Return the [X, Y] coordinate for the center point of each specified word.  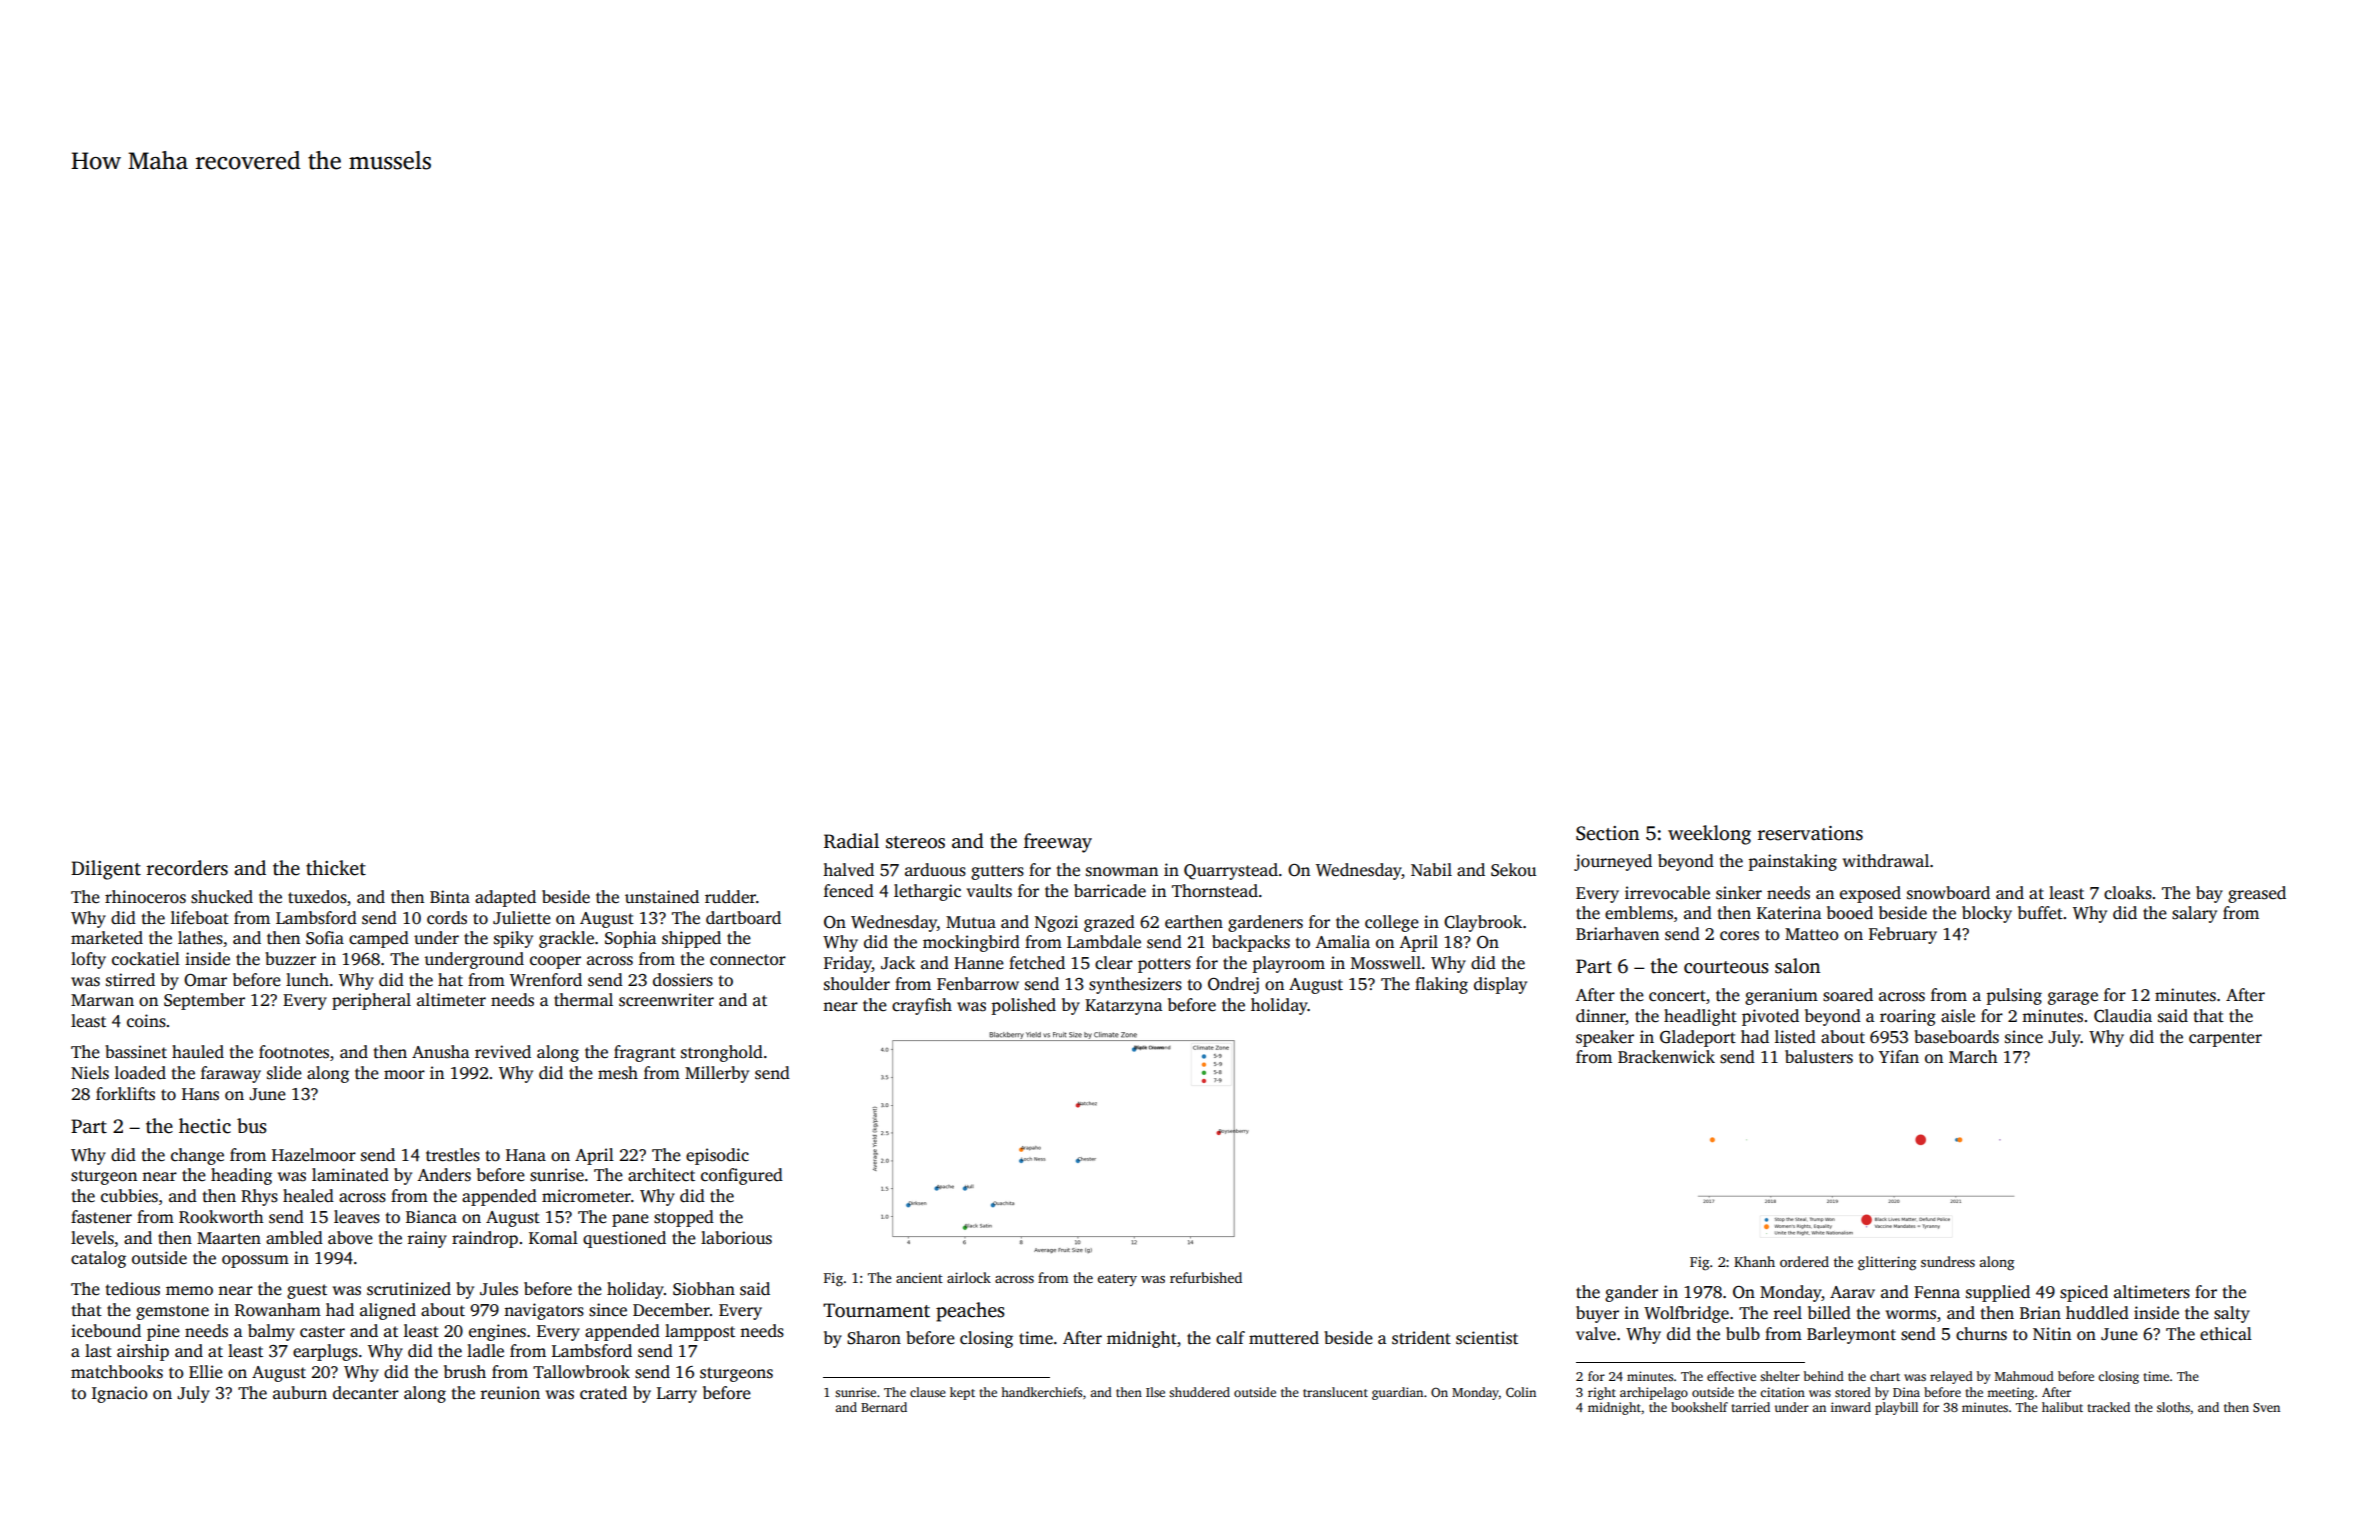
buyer [1597, 1314]
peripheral [371, 1001]
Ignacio [120, 1394]
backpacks [1251, 943]
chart [1885, 1376]
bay [2209, 894]
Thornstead [1215, 891]
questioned [624, 1239]
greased [2257, 894]
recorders [187, 868]
